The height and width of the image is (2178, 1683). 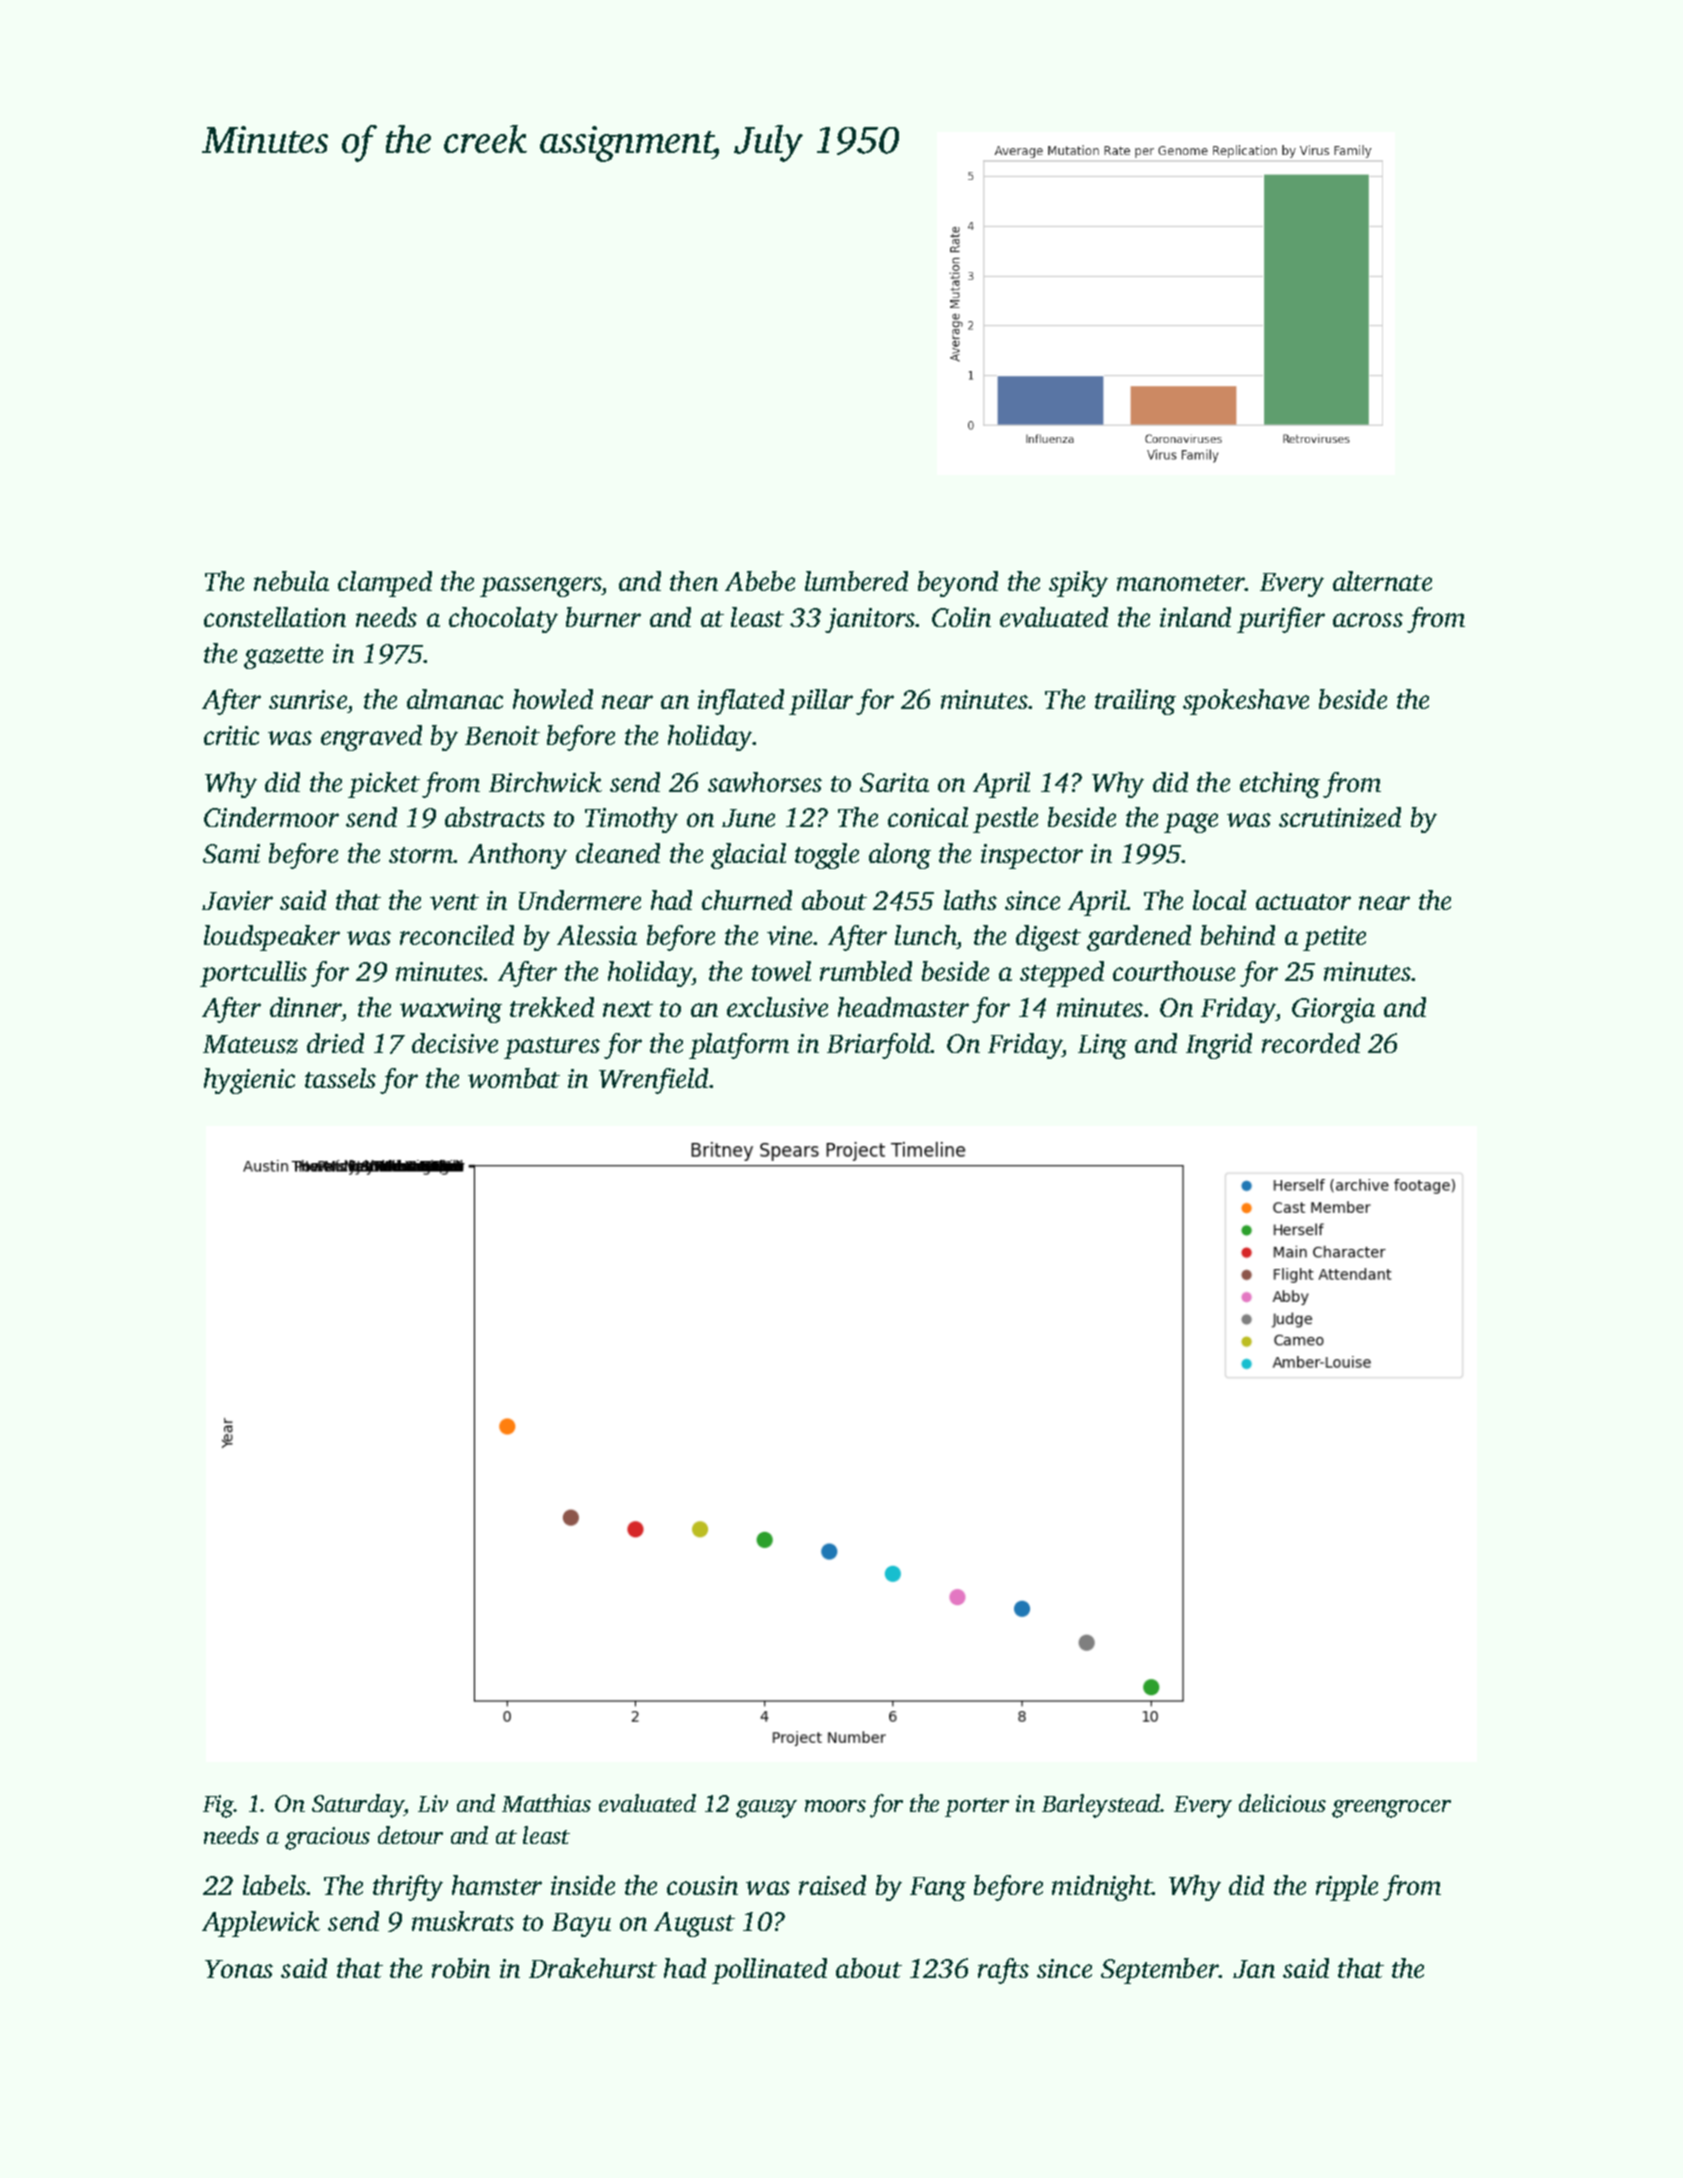 I want to click on Ingrid, so click(x=1219, y=1046).
